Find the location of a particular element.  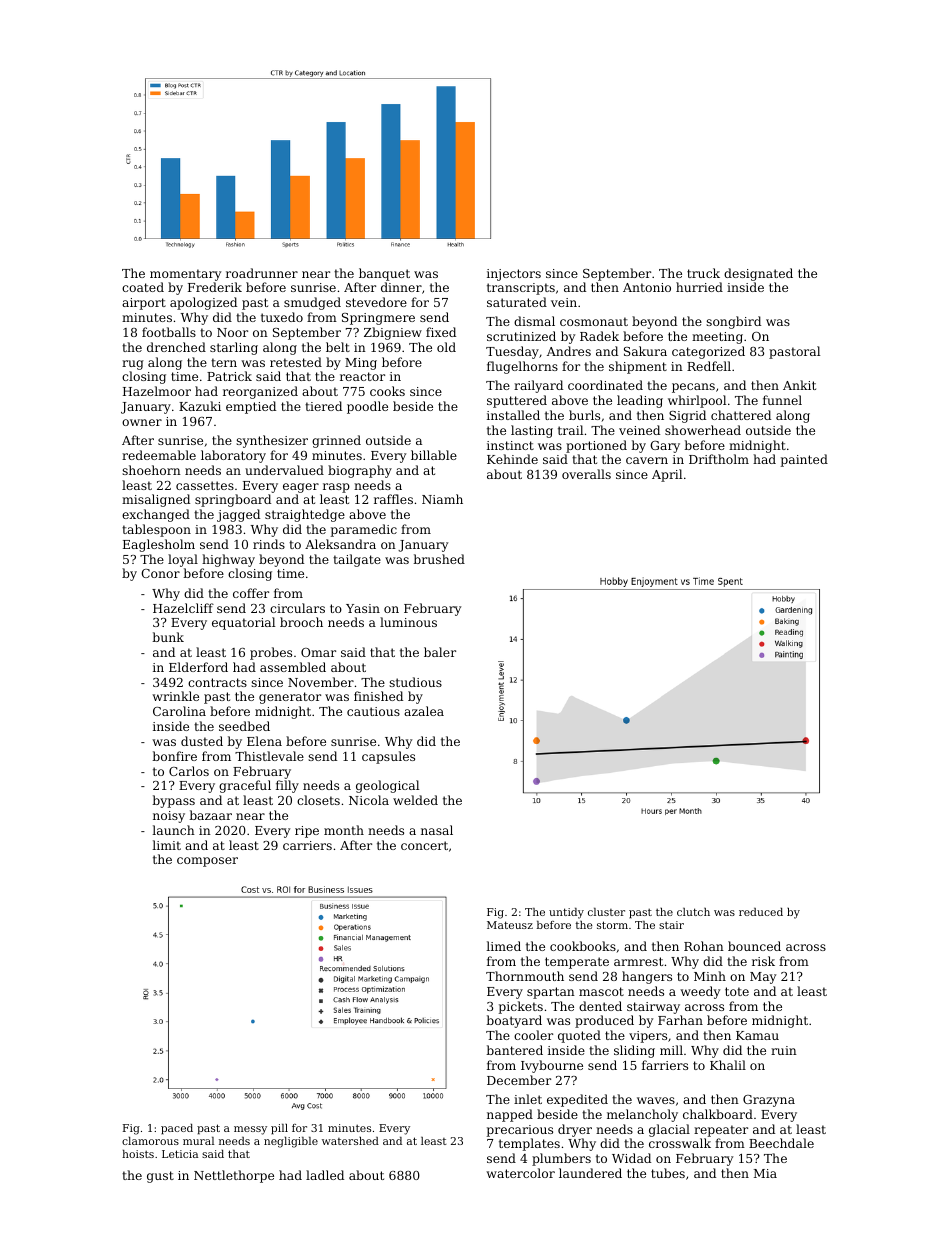

hoists is located at coordinates (138, 1154).
